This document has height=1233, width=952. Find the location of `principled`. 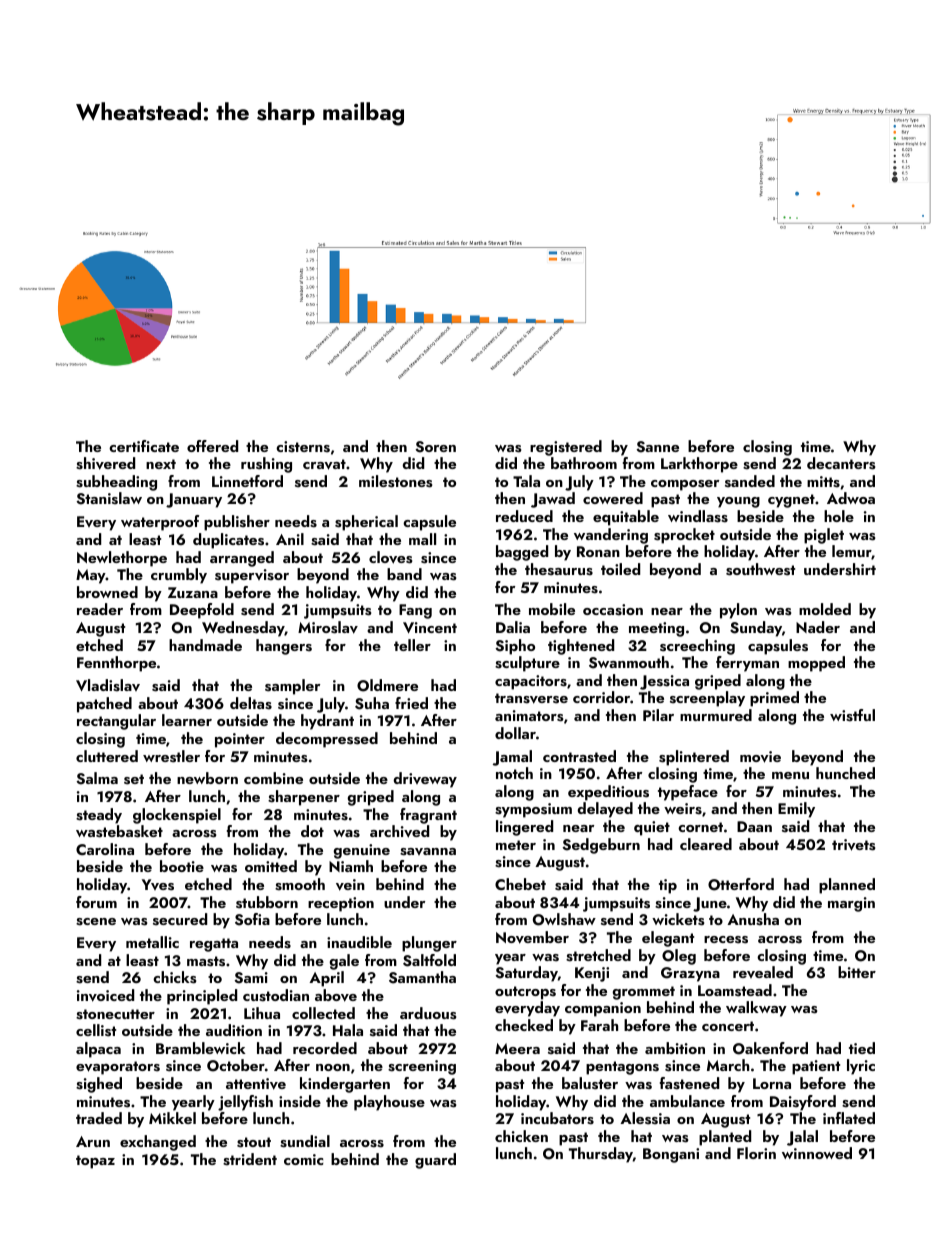

principled is located at coordinates (202, 997).
